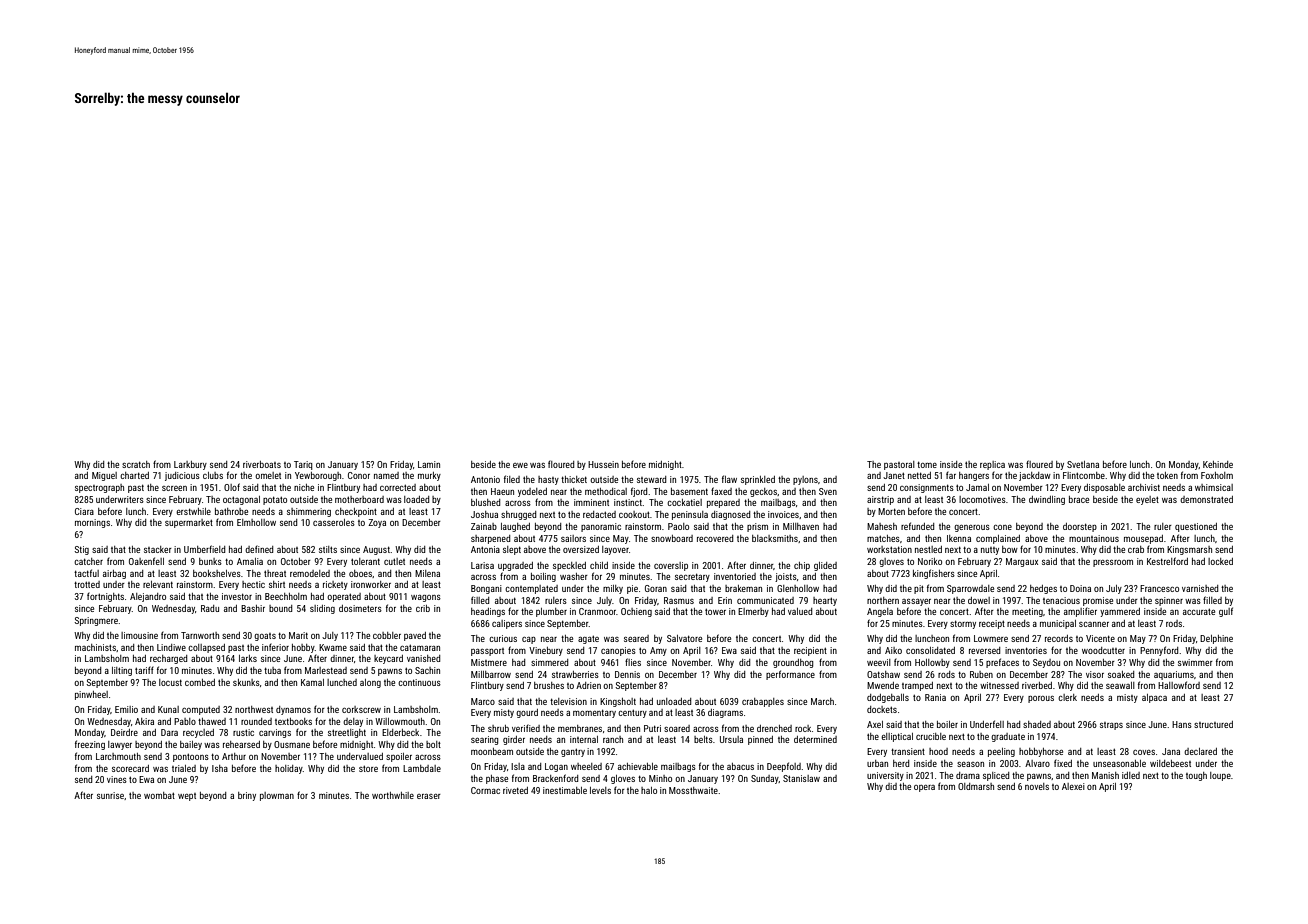 The image size is (1308, 924). Describe the element at coordinates (502, 491) in the document. I see `Haeun` at that location.
